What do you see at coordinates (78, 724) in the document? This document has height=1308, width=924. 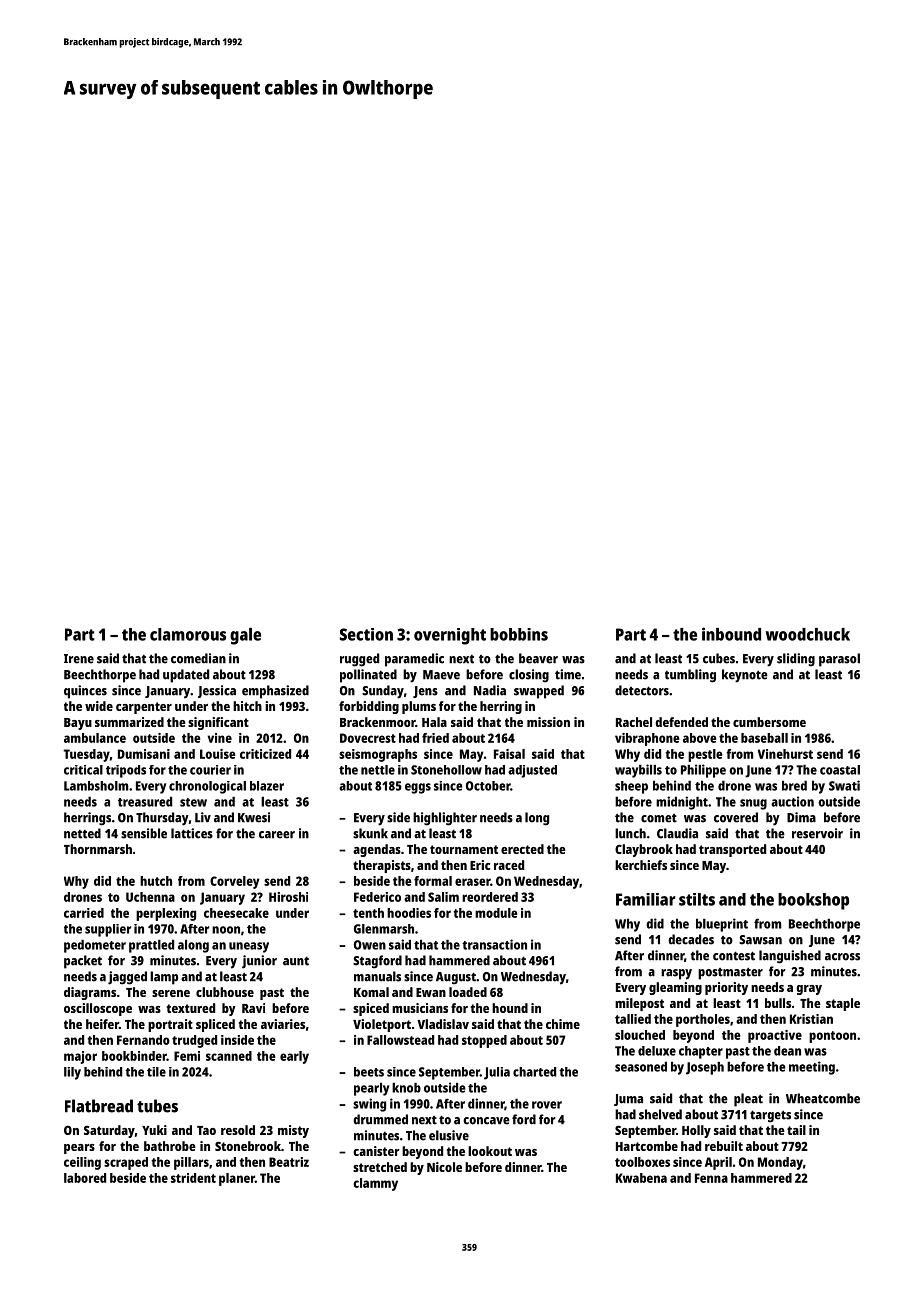 I see `Bayu` at bounding box center [78, 724].
